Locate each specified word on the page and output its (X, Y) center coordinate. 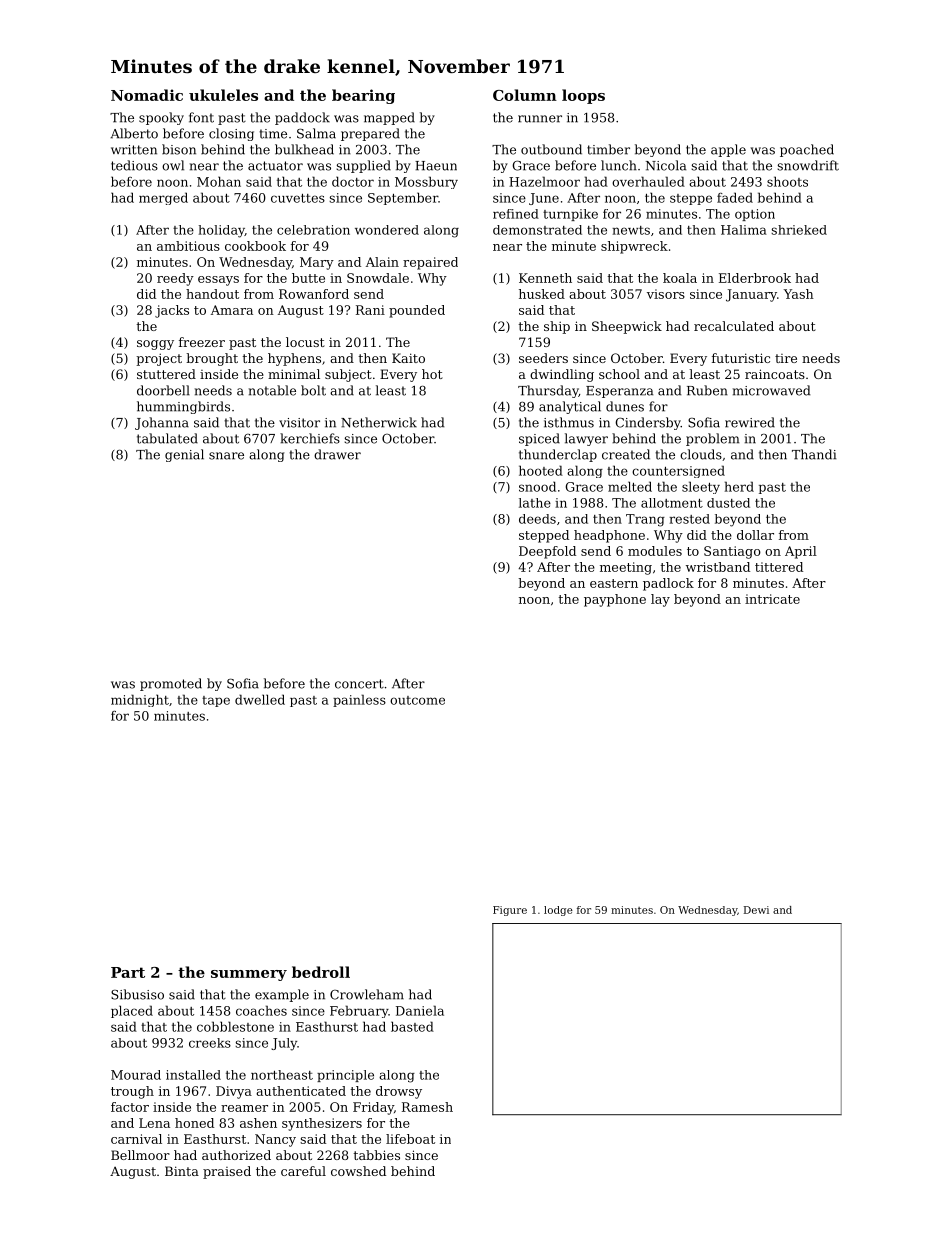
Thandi (814, 454)
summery (249, 975)
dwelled (260, 699)
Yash (799, 294)
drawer (337, 454)
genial (184, 455)
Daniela (420, 1010)
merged (163, 198)
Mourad (136, 1075)
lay (660, 600)
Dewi (756, 910)
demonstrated (537, 230)
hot (432, 374)
